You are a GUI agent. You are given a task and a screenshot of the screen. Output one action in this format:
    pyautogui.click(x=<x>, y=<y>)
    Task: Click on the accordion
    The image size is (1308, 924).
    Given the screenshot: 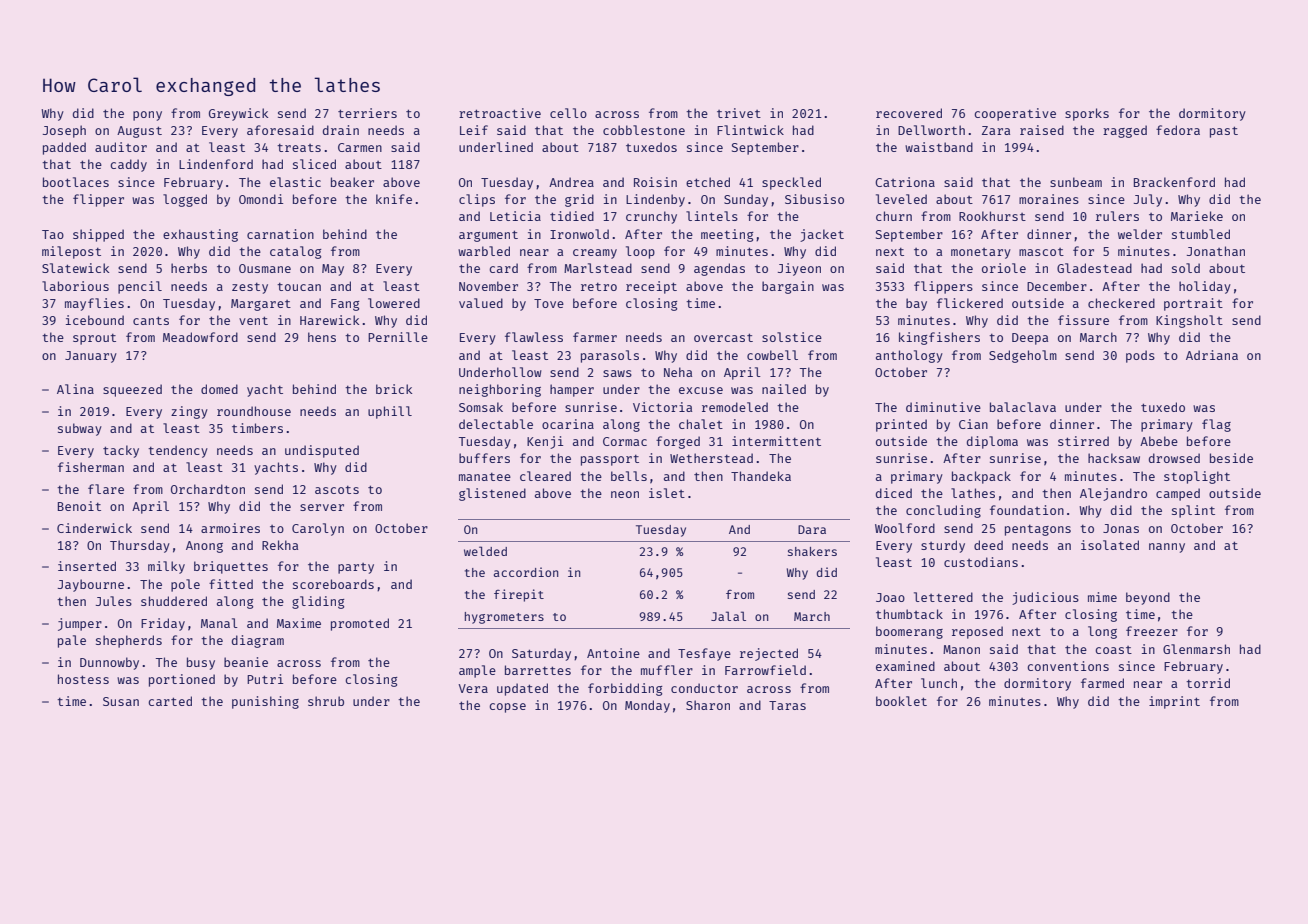 What is the action you would take?
    pyautogui.click(x=526, y=572)
